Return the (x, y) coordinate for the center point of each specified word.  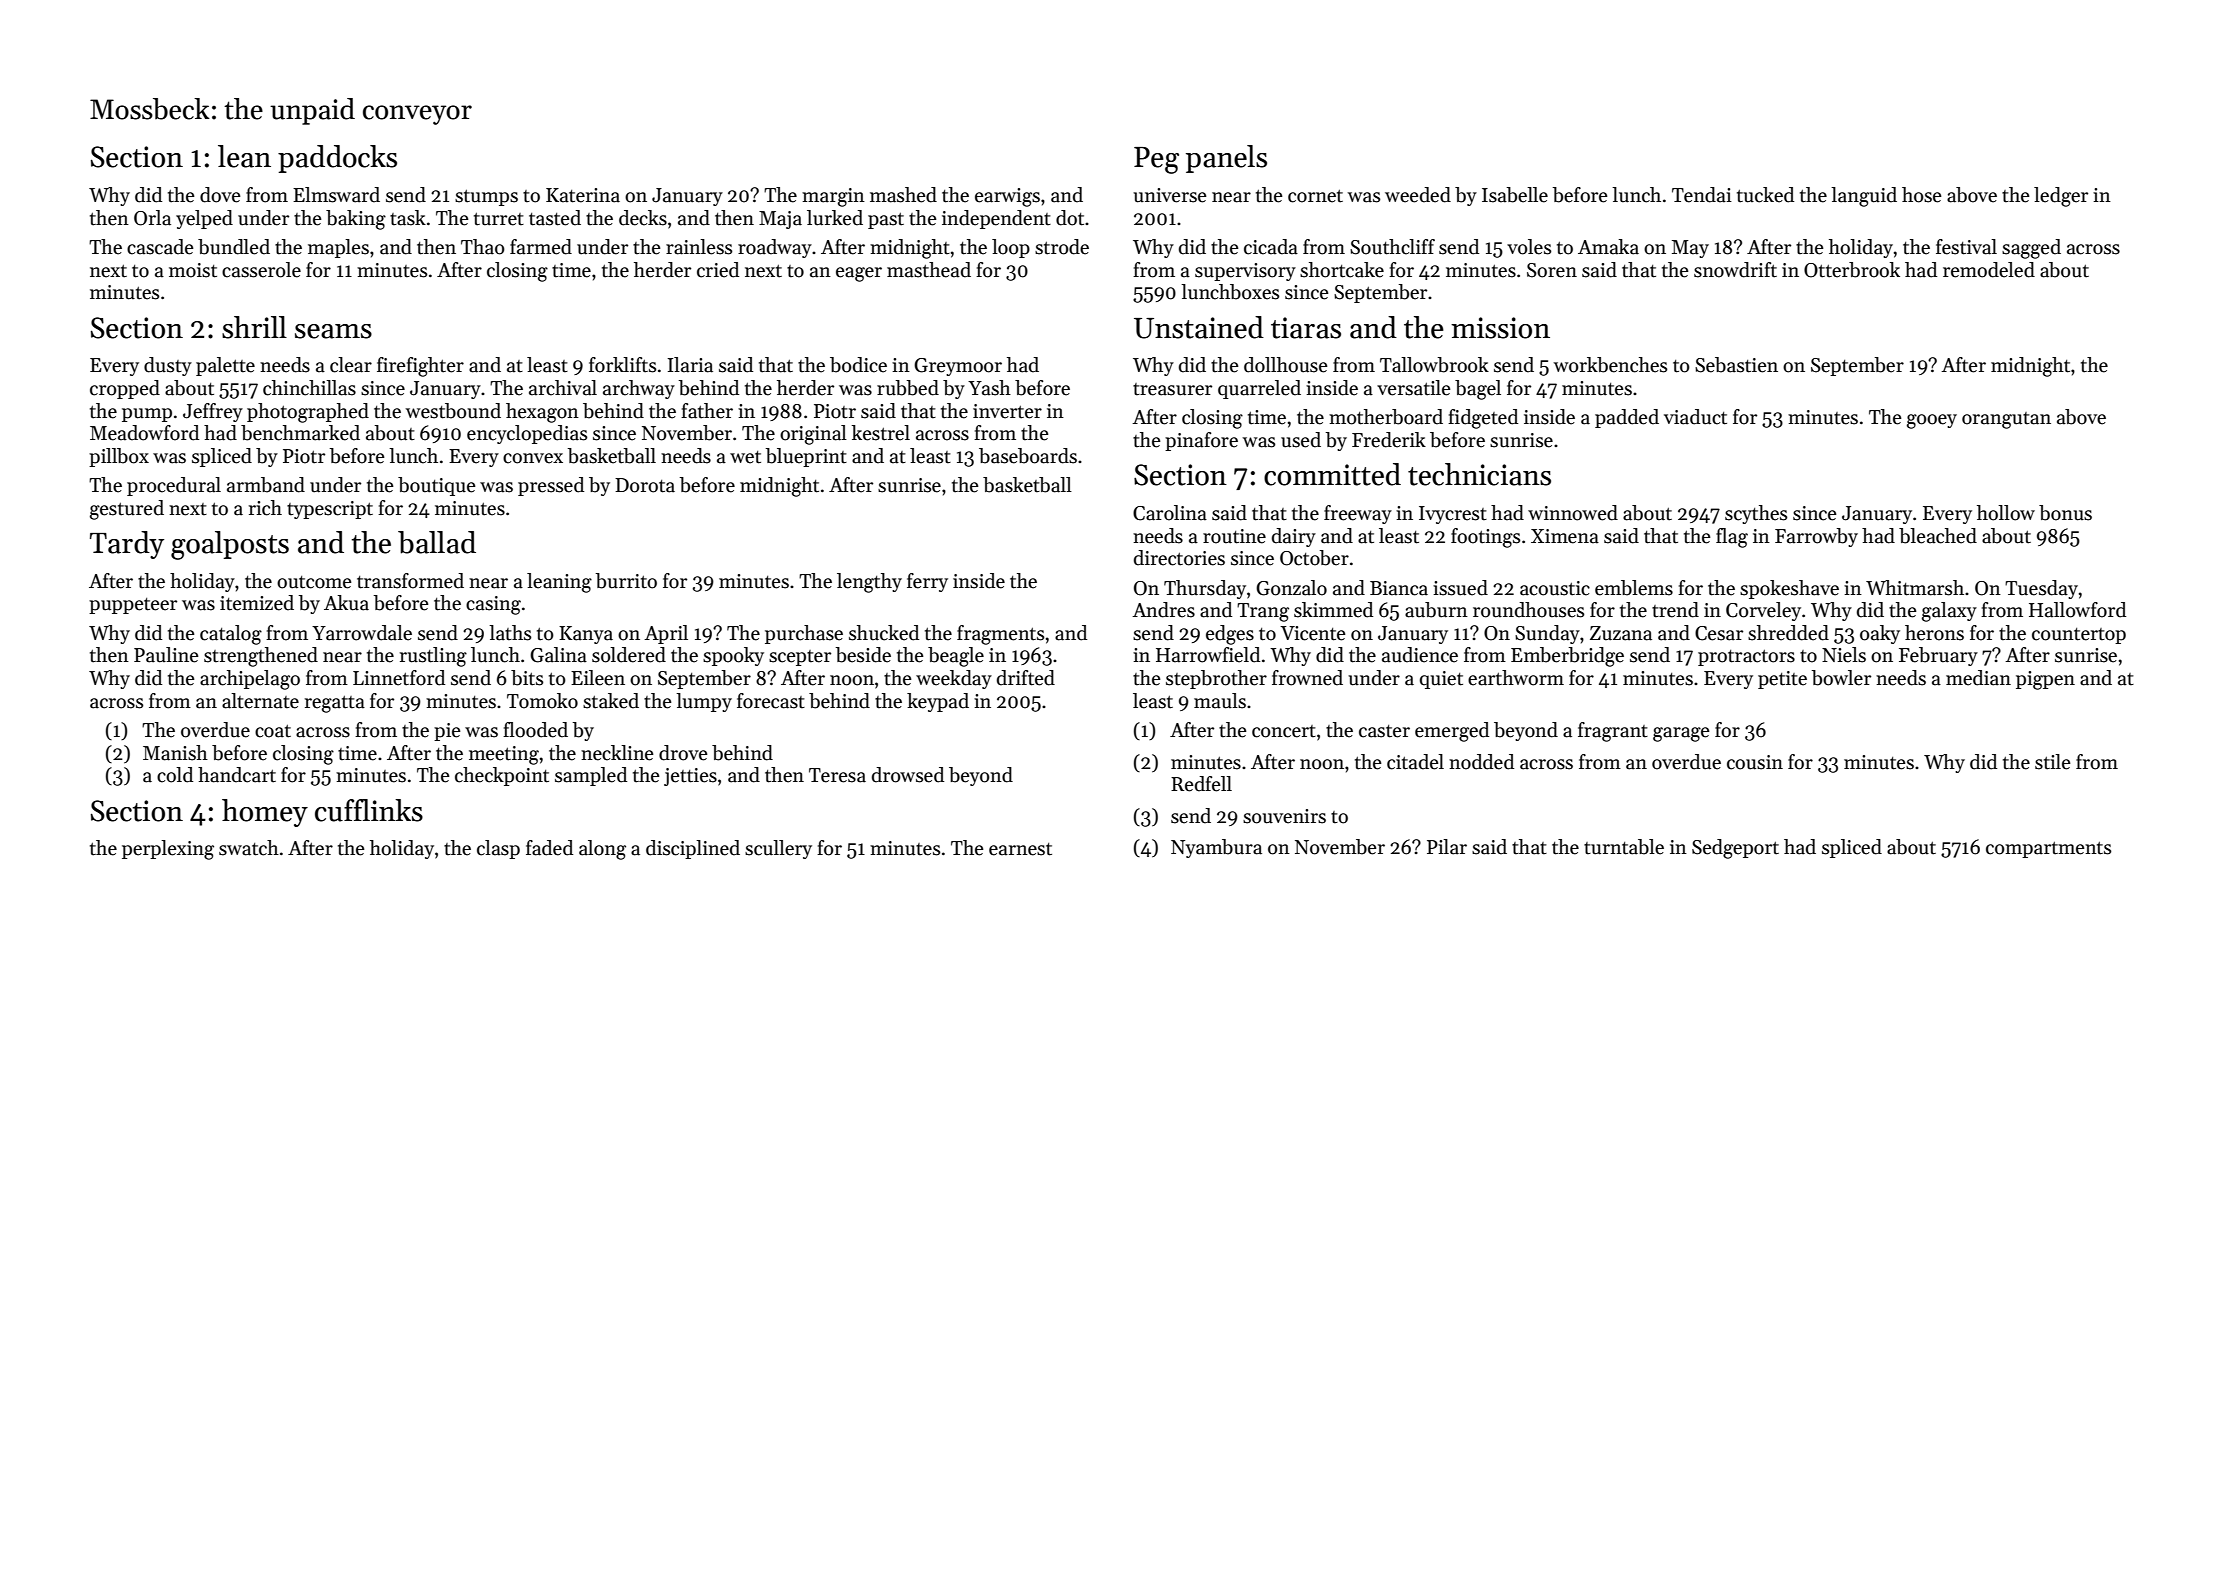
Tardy (127, 545)
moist (193, 270)
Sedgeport (1735, 849)
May (1690, 249)
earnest (1020, 849)
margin (833, 197)
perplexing (168, 850)
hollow (2006, 513)
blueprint (806, 457)
